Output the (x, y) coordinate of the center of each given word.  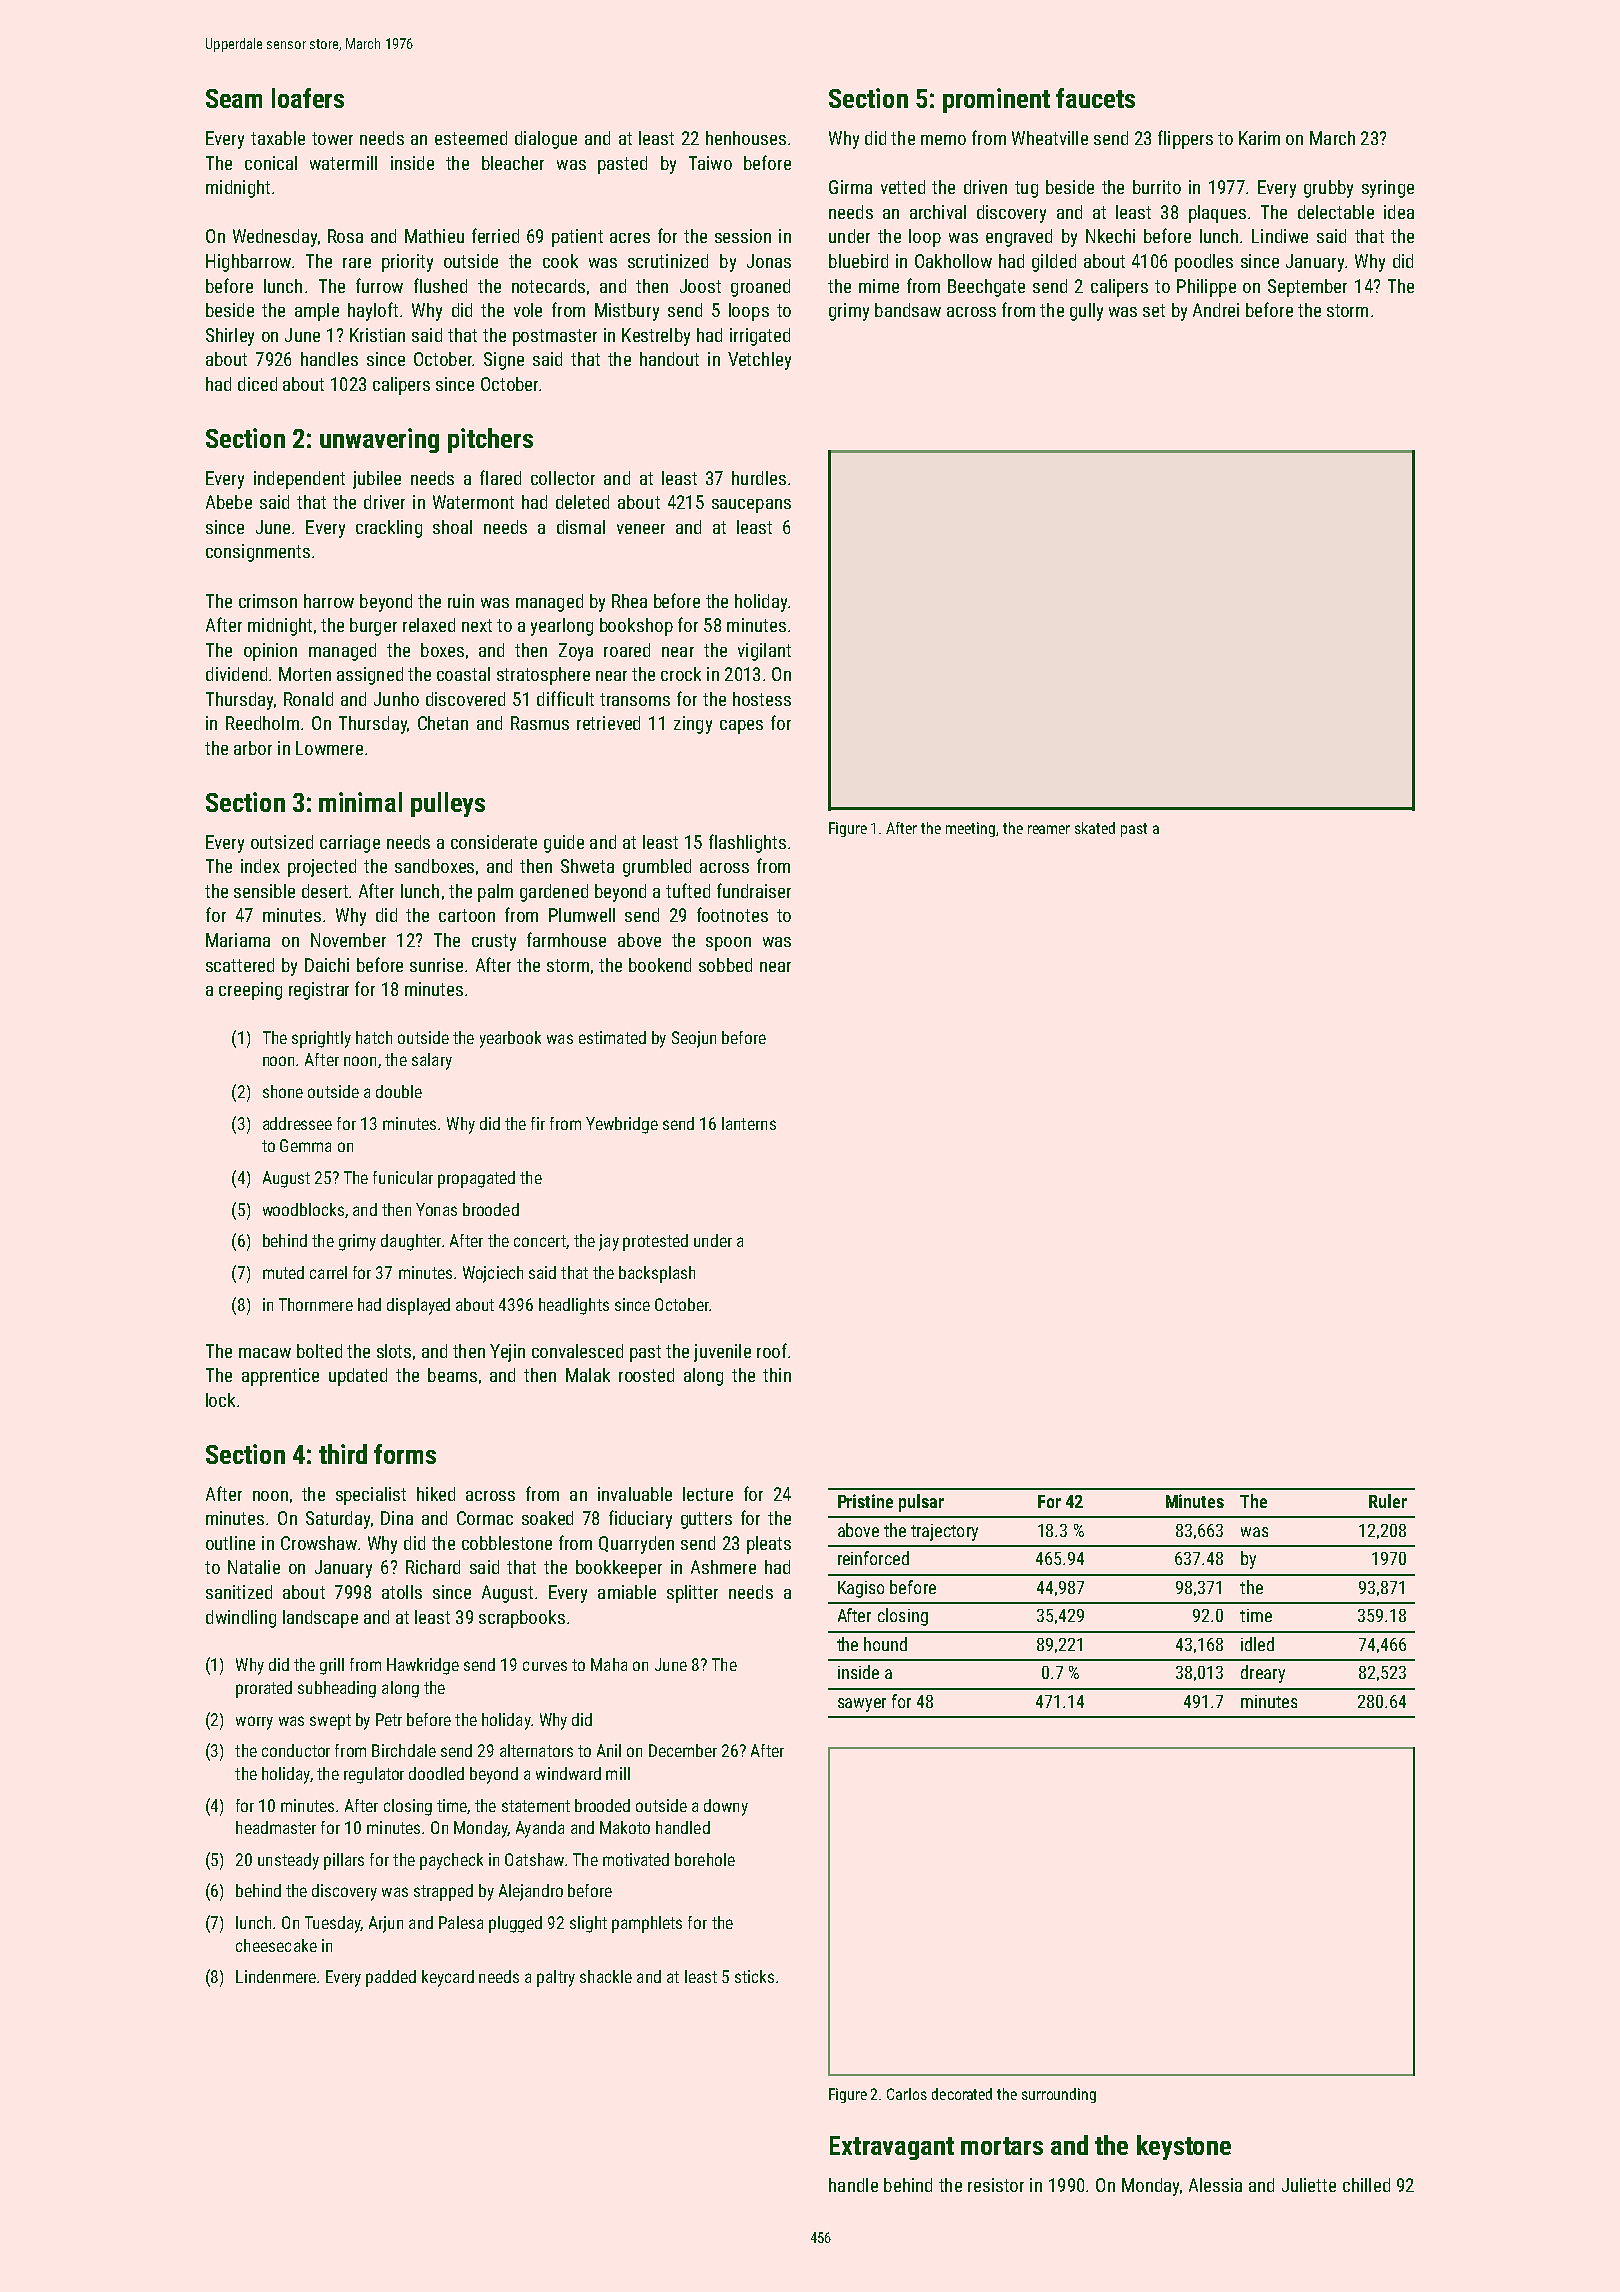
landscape (320, 1619)
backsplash (657, 1274)
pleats (769, 1545)
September (1307, 288)
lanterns (749, 1123)
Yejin (507, 1353)
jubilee (377, 480)
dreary (1263, 1674)
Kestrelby (656, 337)
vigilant (764, 652)
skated (1095, 828)
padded (391, 1978)
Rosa (345, 236)
